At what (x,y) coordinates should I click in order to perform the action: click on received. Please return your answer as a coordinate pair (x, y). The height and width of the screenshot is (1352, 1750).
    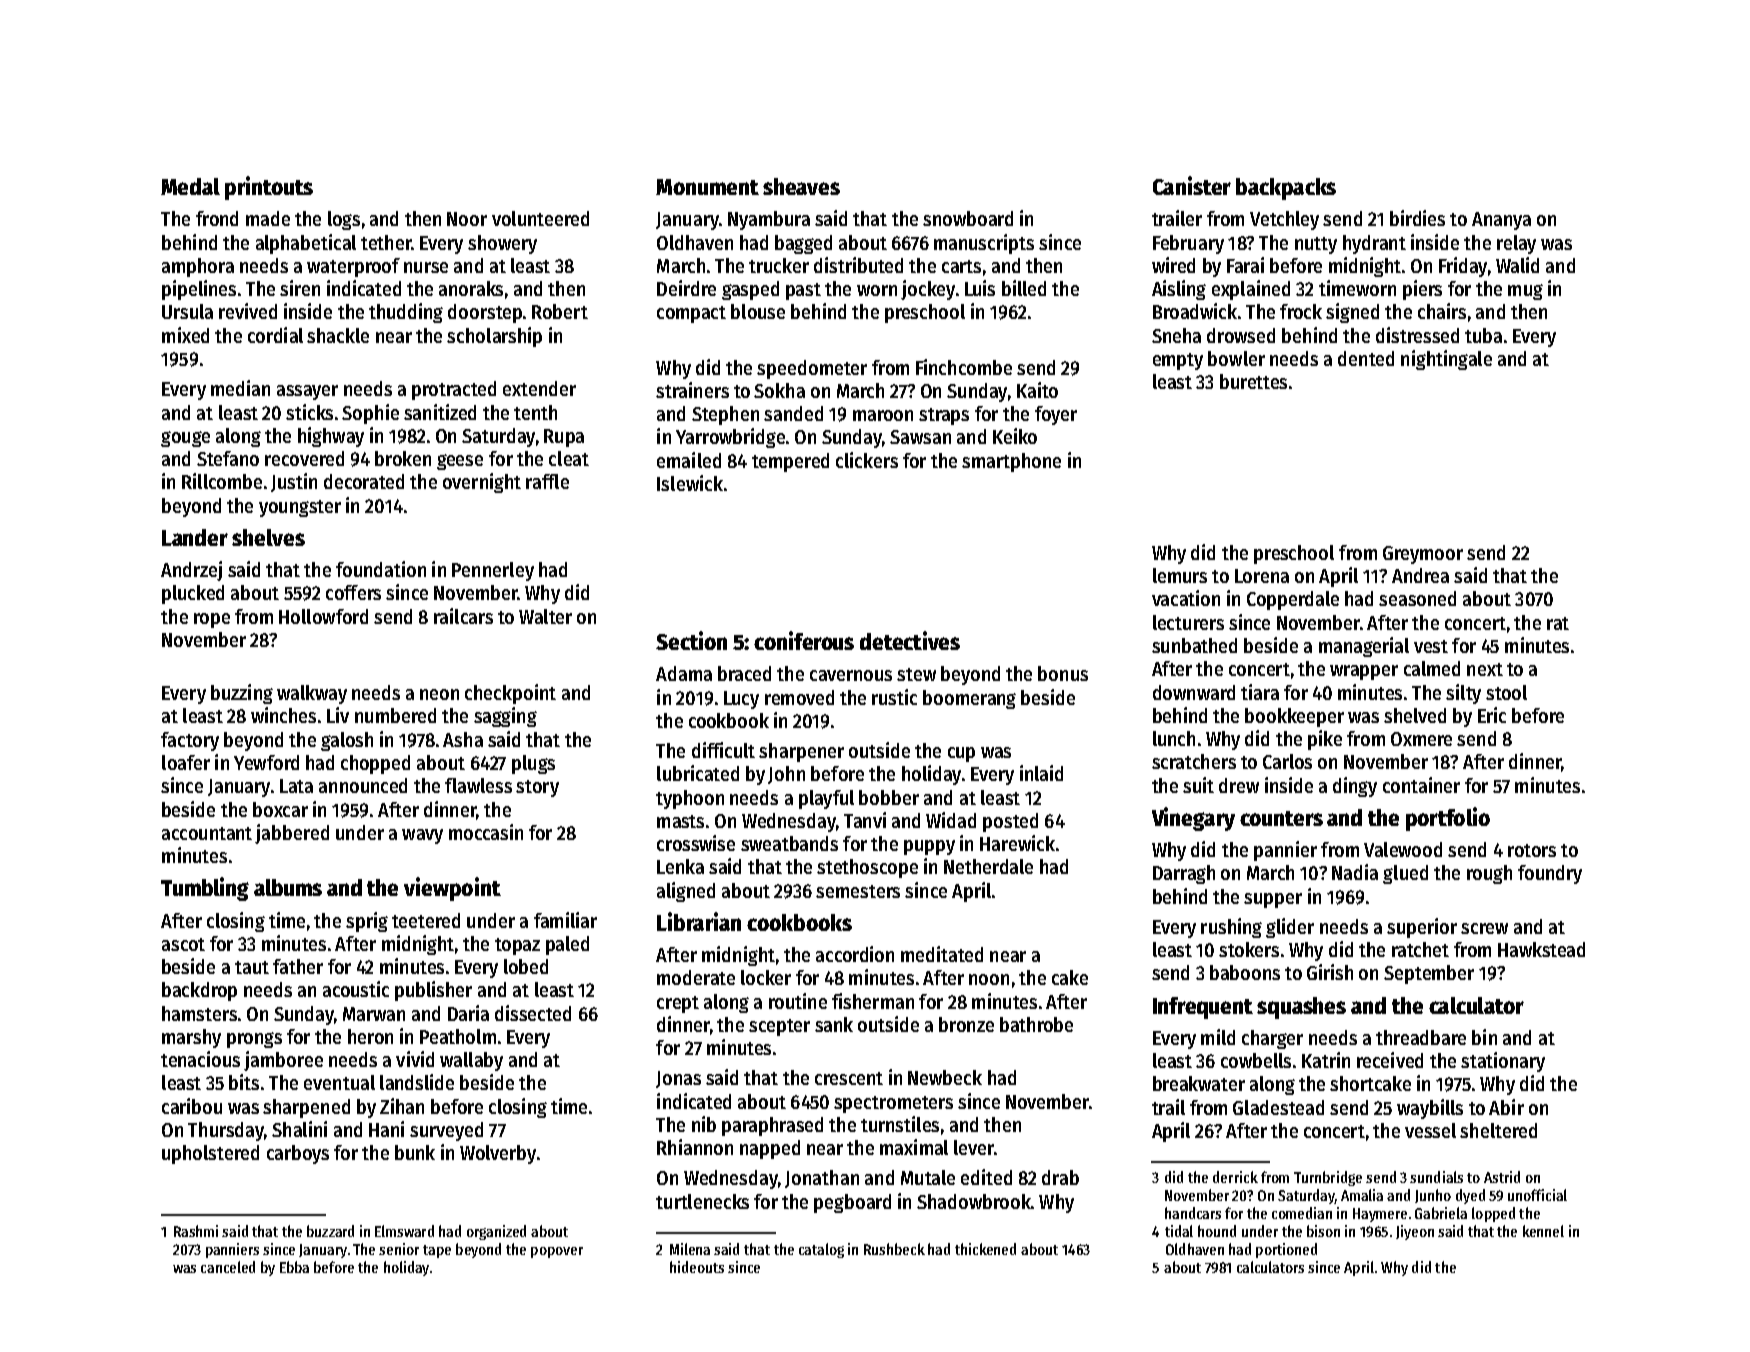
    Looking at the image, I should click on (1390, 1060).
